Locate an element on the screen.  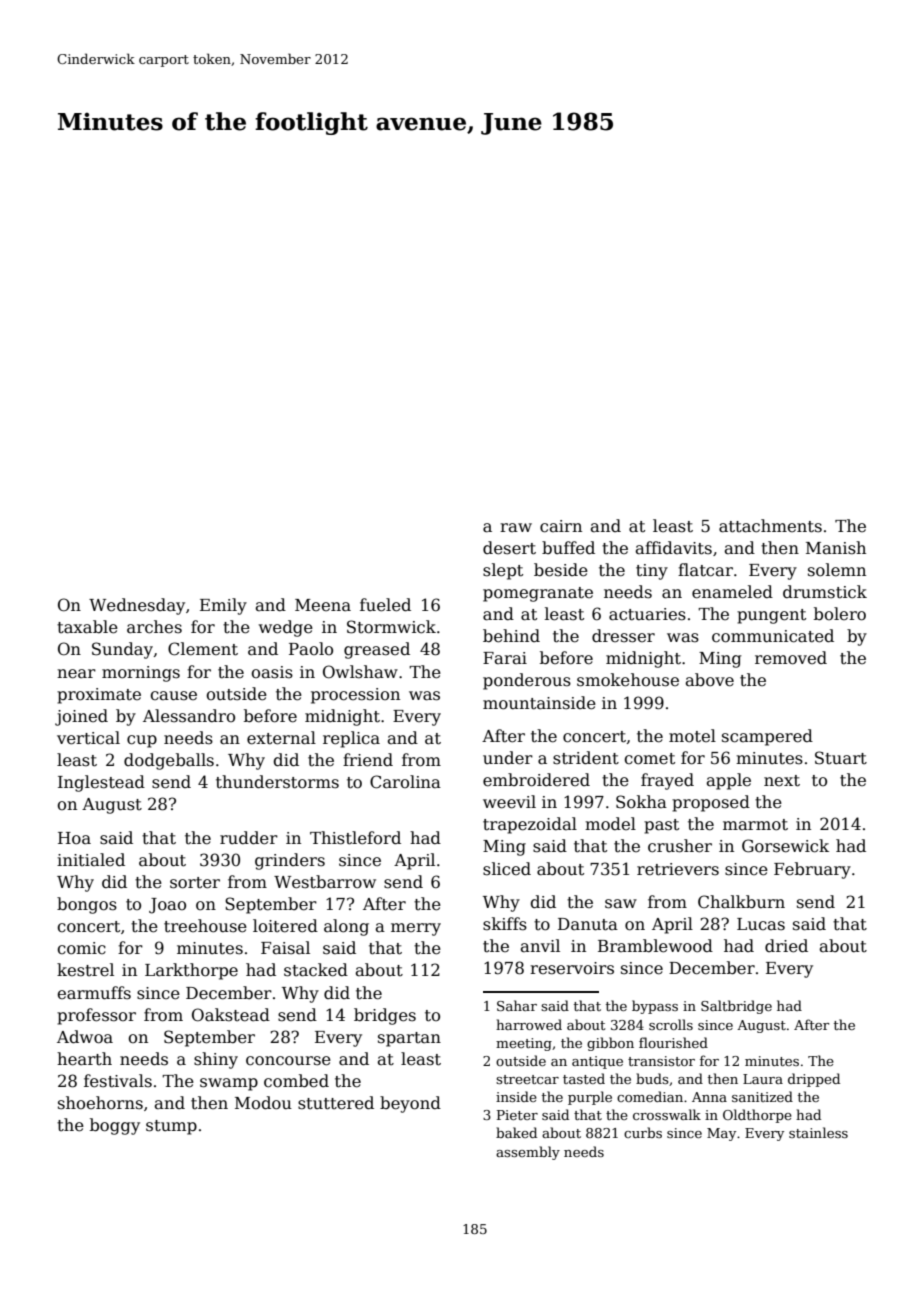
stump is located at coordinates (171, 1127).
